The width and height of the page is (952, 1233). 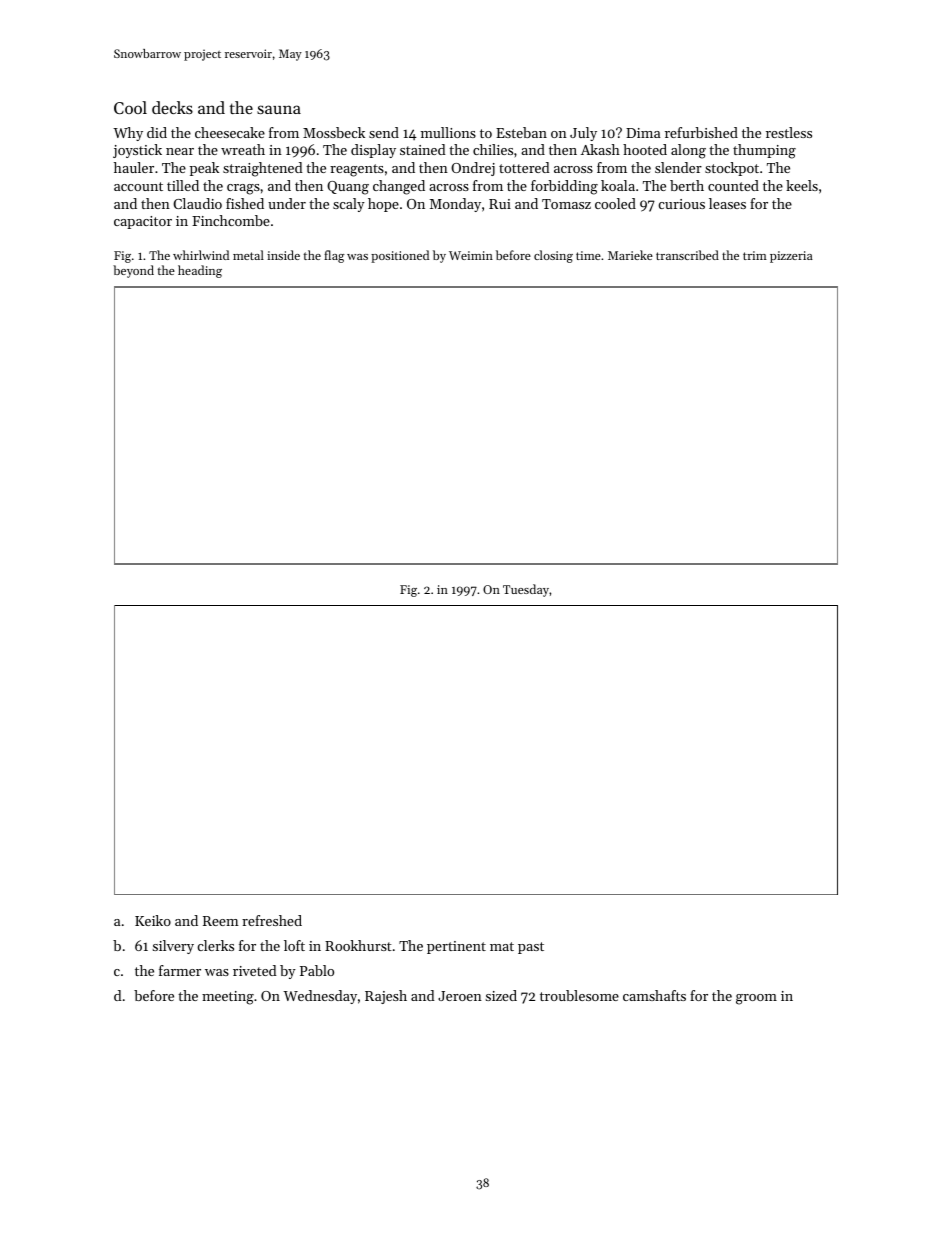 I want to click on flag, so click(x=334, y=256).
